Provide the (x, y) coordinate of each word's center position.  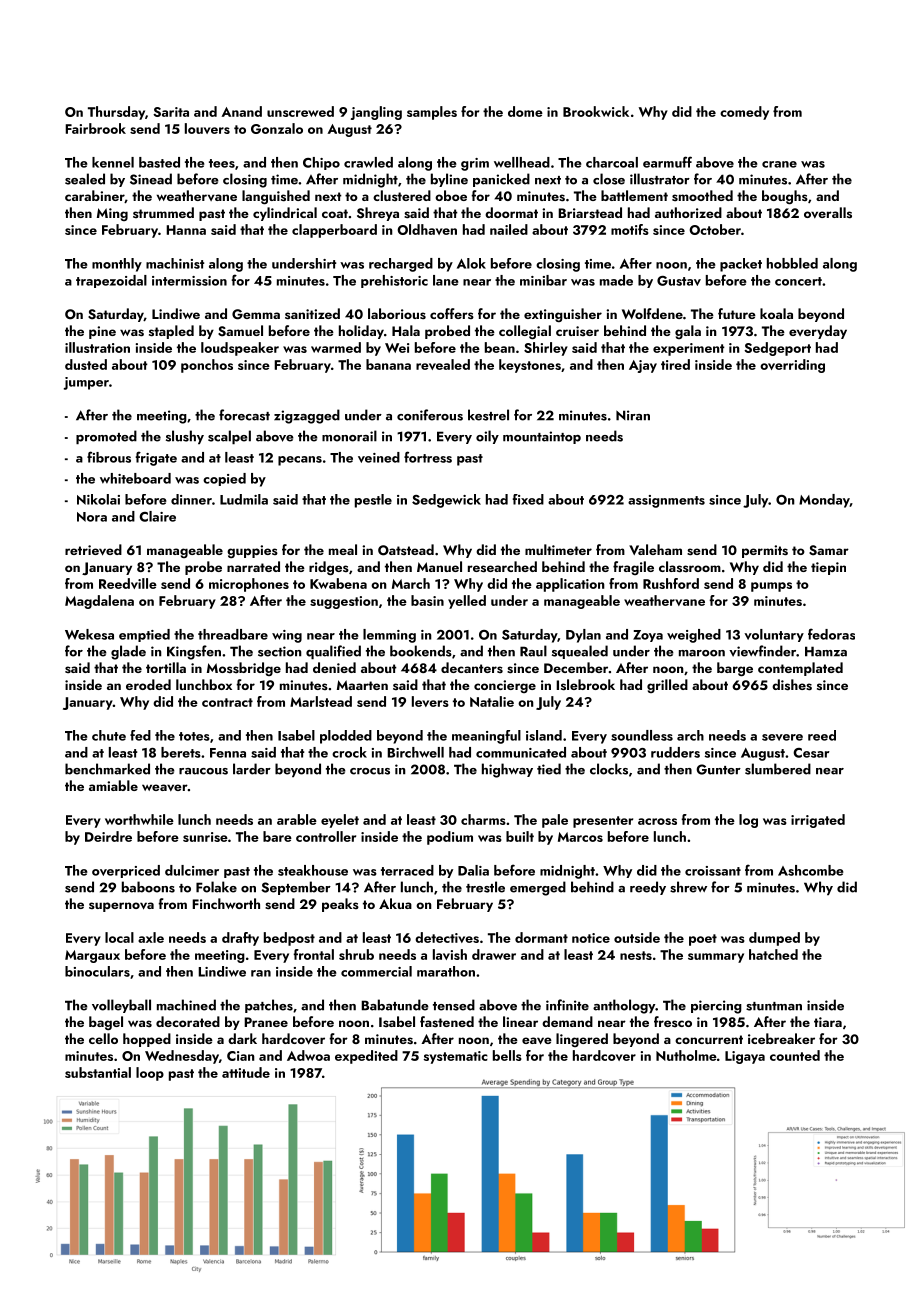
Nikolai (98, 499)
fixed (528, 499)
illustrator (660, 179)
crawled (368, 162)
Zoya (648, 636)
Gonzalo (277, 128)
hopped (147, 1040)
